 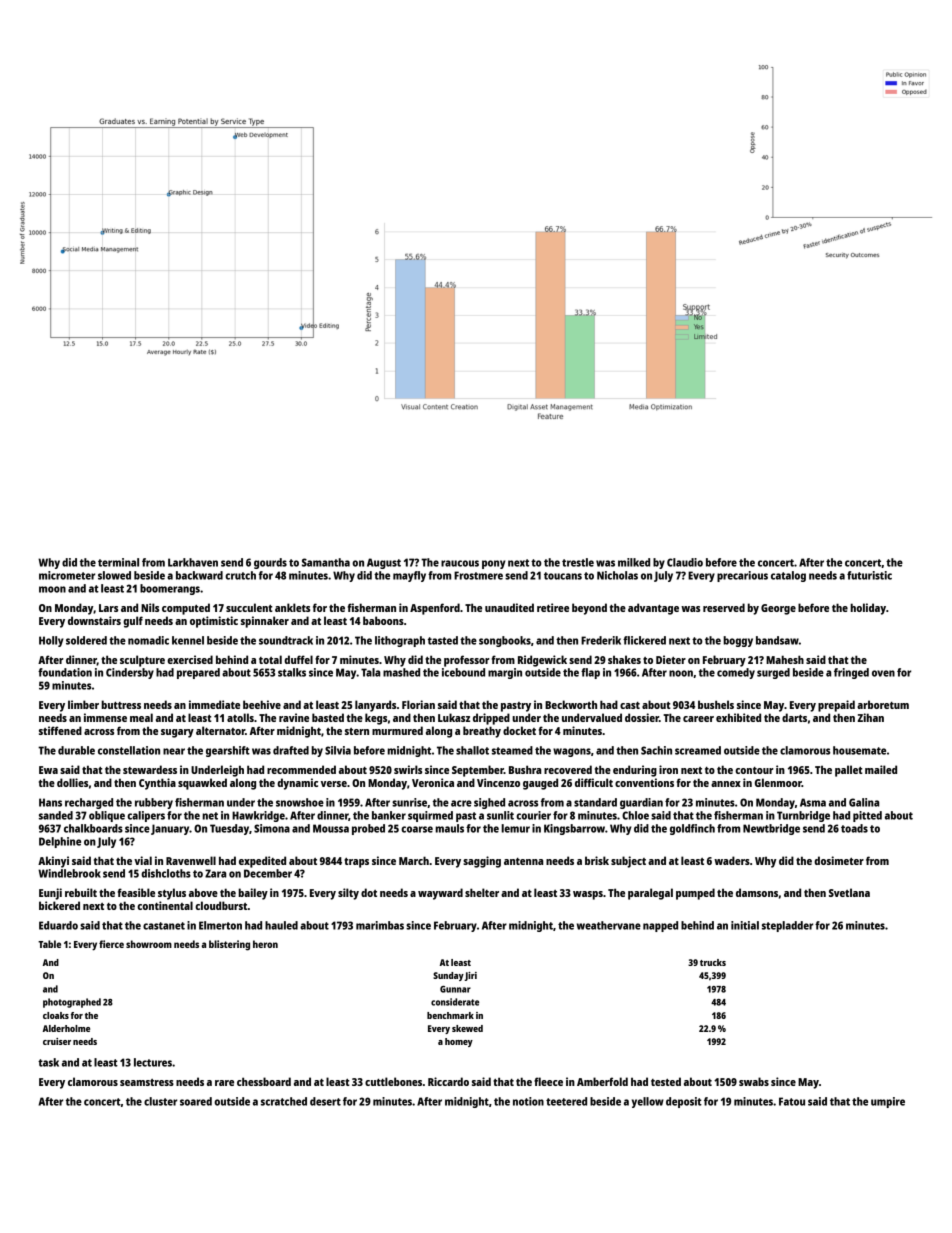 What do you see at coordinates (325, 1101) in the screenshot?
I see `desert` at bounding box center [325, 1101].
